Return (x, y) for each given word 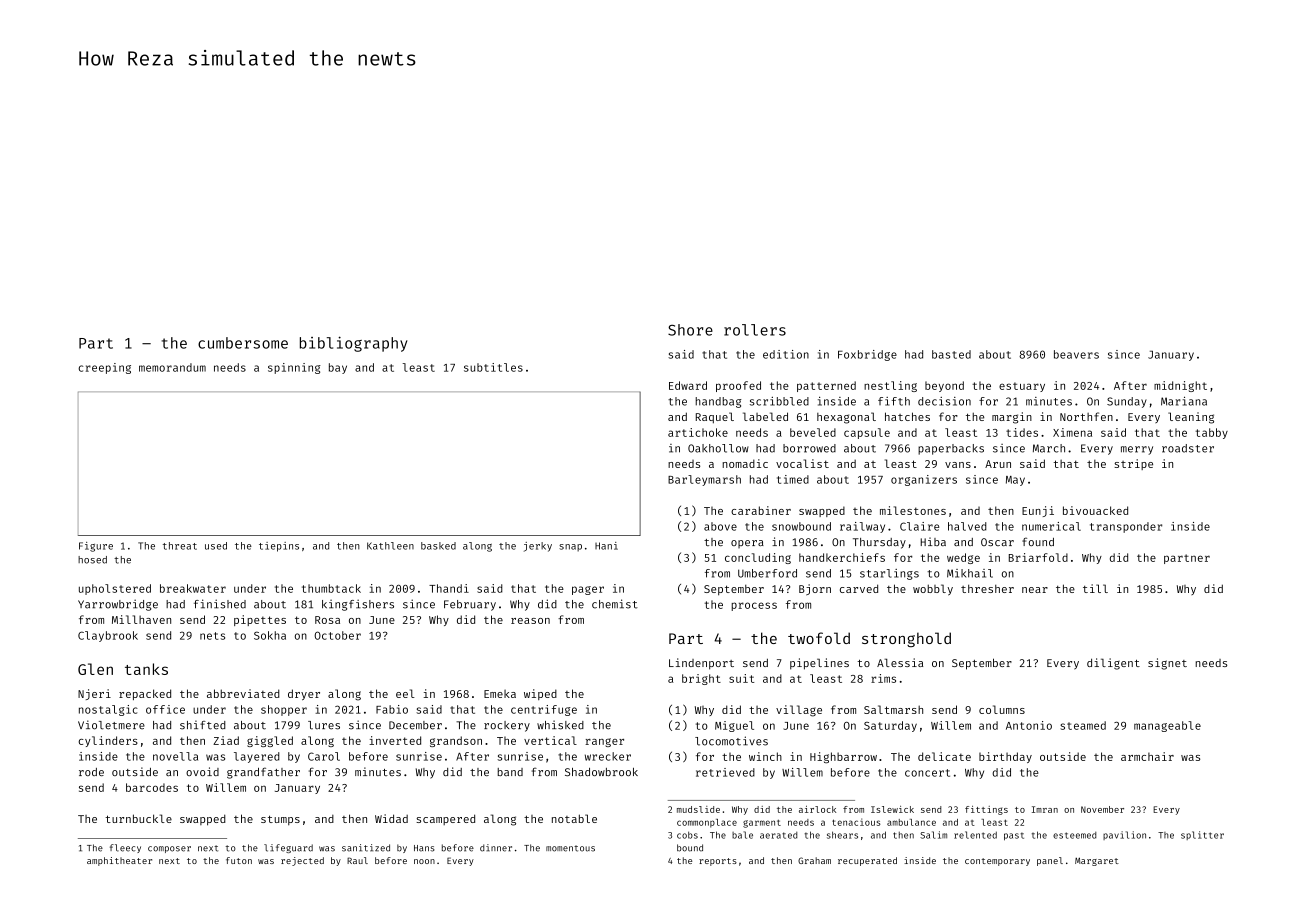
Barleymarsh (704, 480)
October (337, 635)
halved (967, 526)
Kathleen (390, 546)
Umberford (767, 573)
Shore (690, 330)
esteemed (1074, 835)
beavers (1076, 354)
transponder (1126, 527)
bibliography (354, 344)
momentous (570, 848)
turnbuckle (138, 818)
